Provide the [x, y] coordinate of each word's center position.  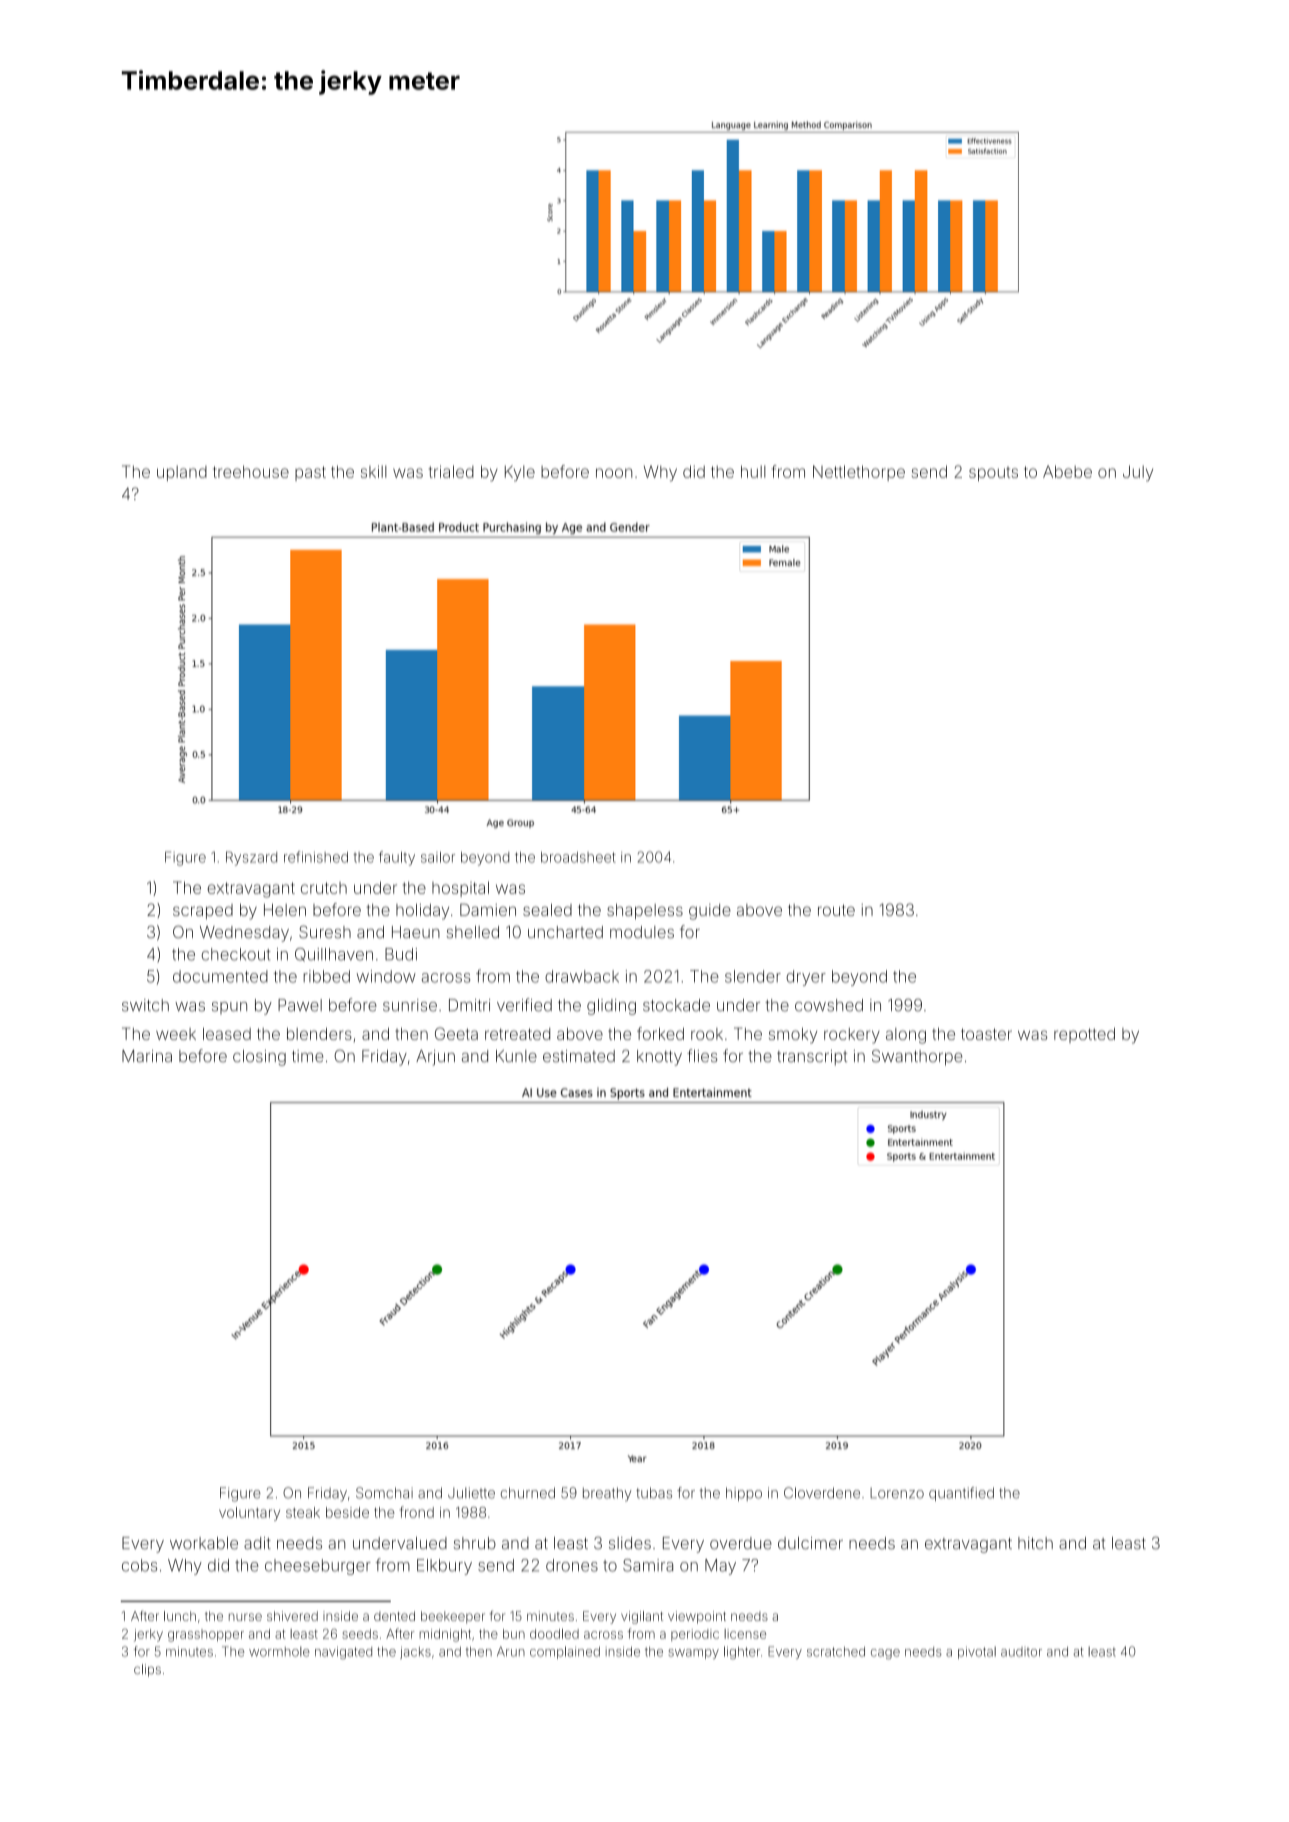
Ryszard [251, 858]
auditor [1021, 1652]
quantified [961, 1494]
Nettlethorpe [859, 473]
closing [259, 1058]
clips [147, 1670]
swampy [694, 1654]
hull [753, 471]
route [836, 910]
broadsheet [578, 857]
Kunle [516, 1056]
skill [374, 471]
